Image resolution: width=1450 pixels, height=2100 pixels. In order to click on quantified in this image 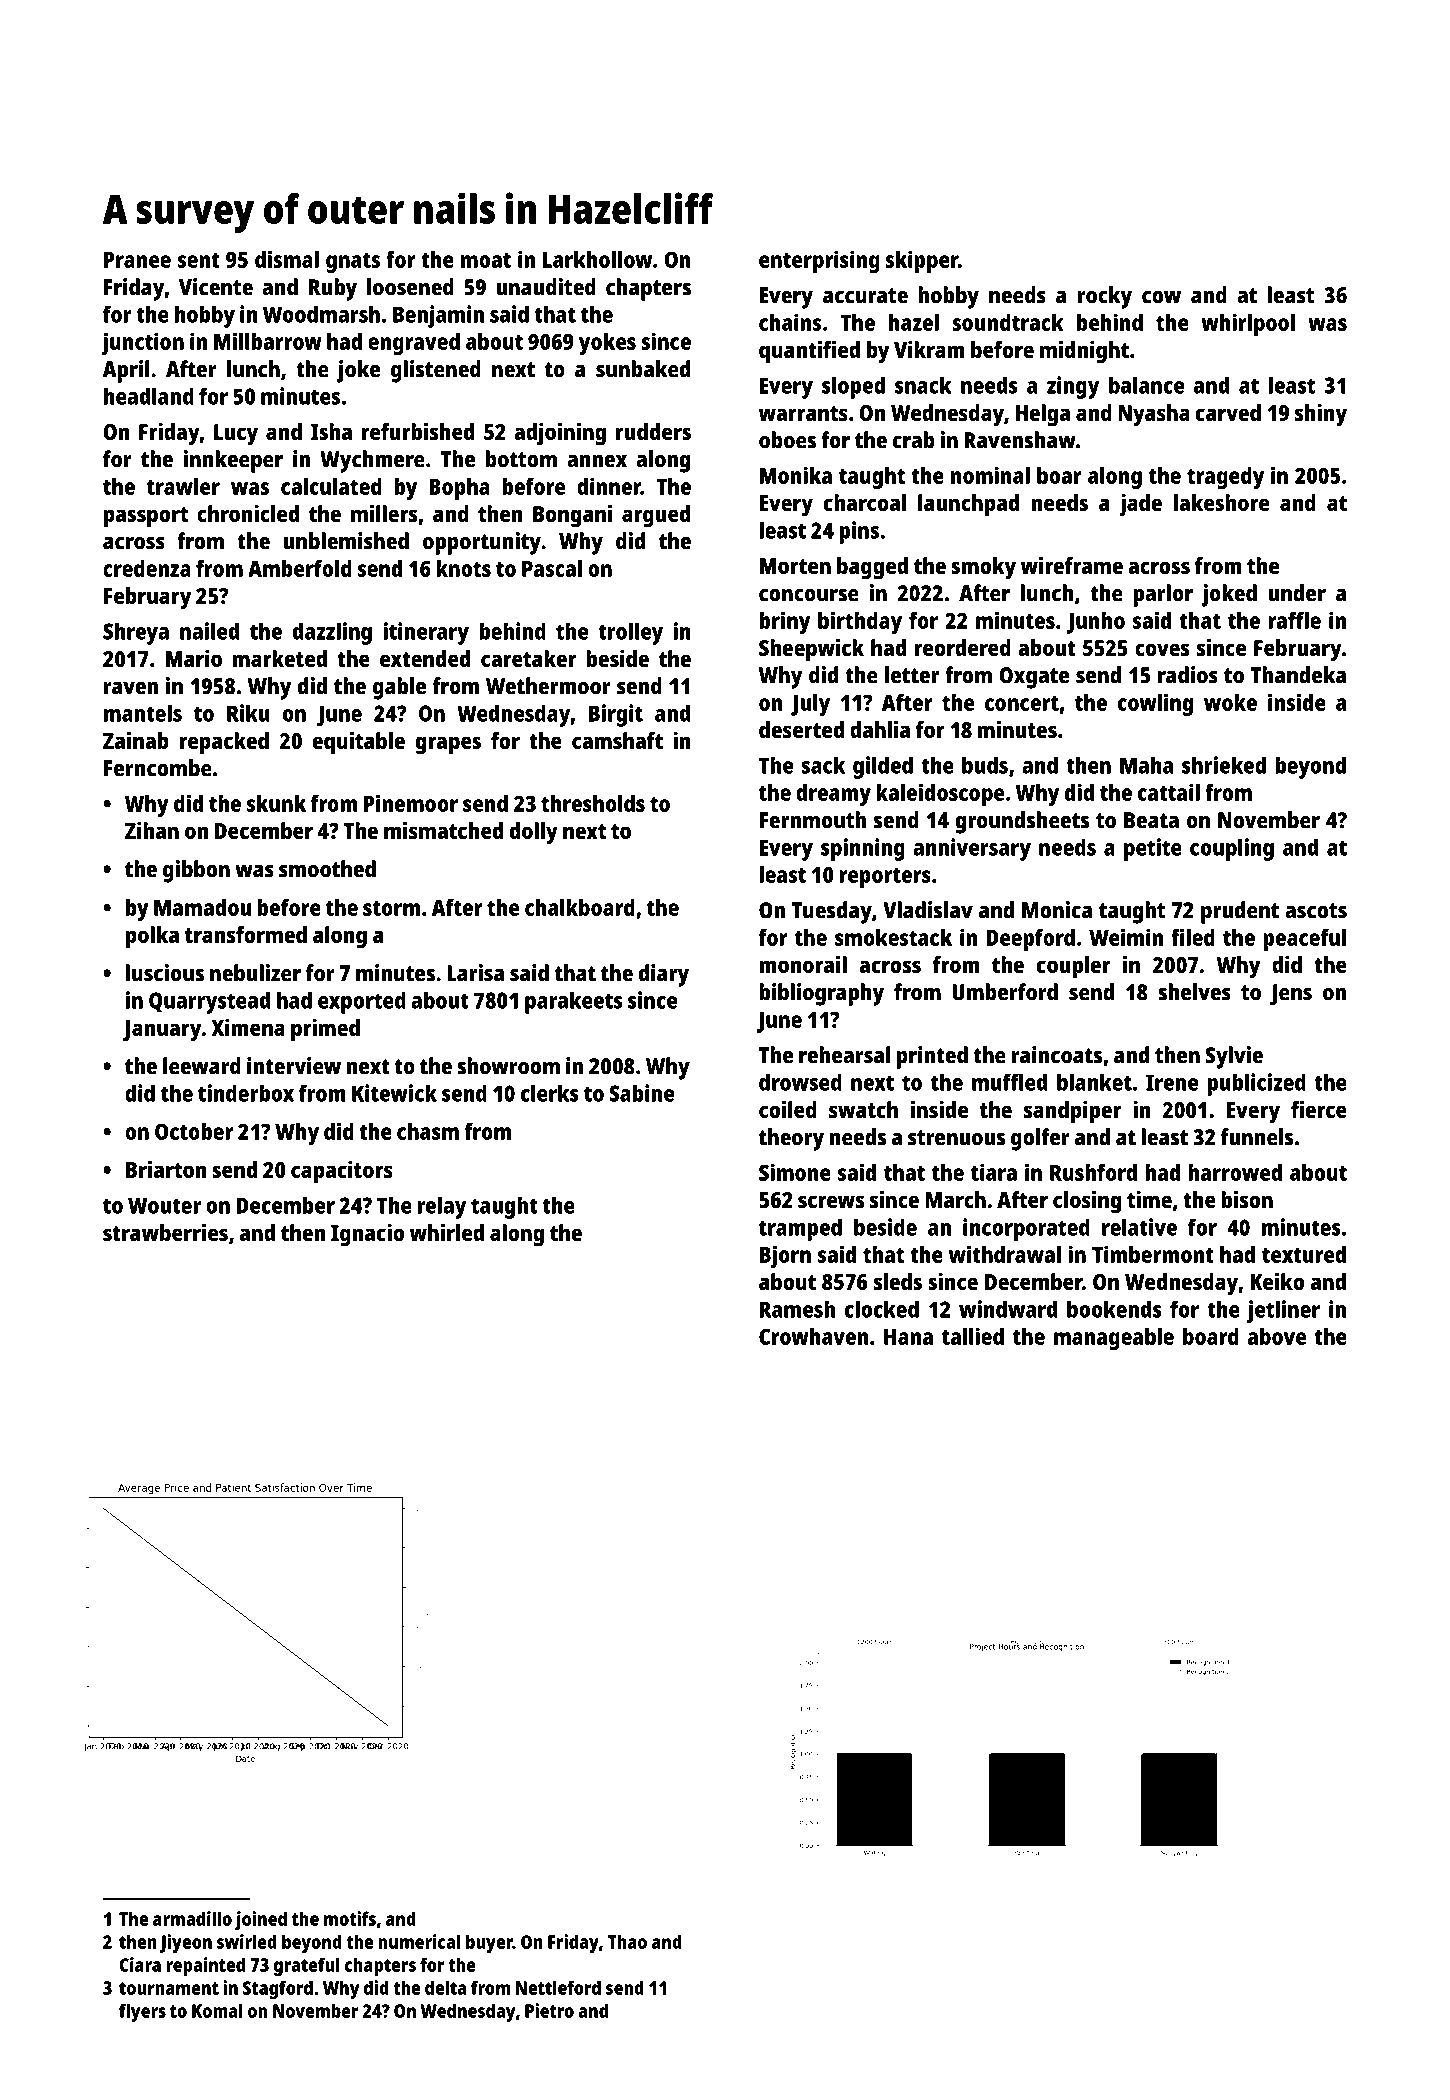, I will do `click(809, 352)`.
